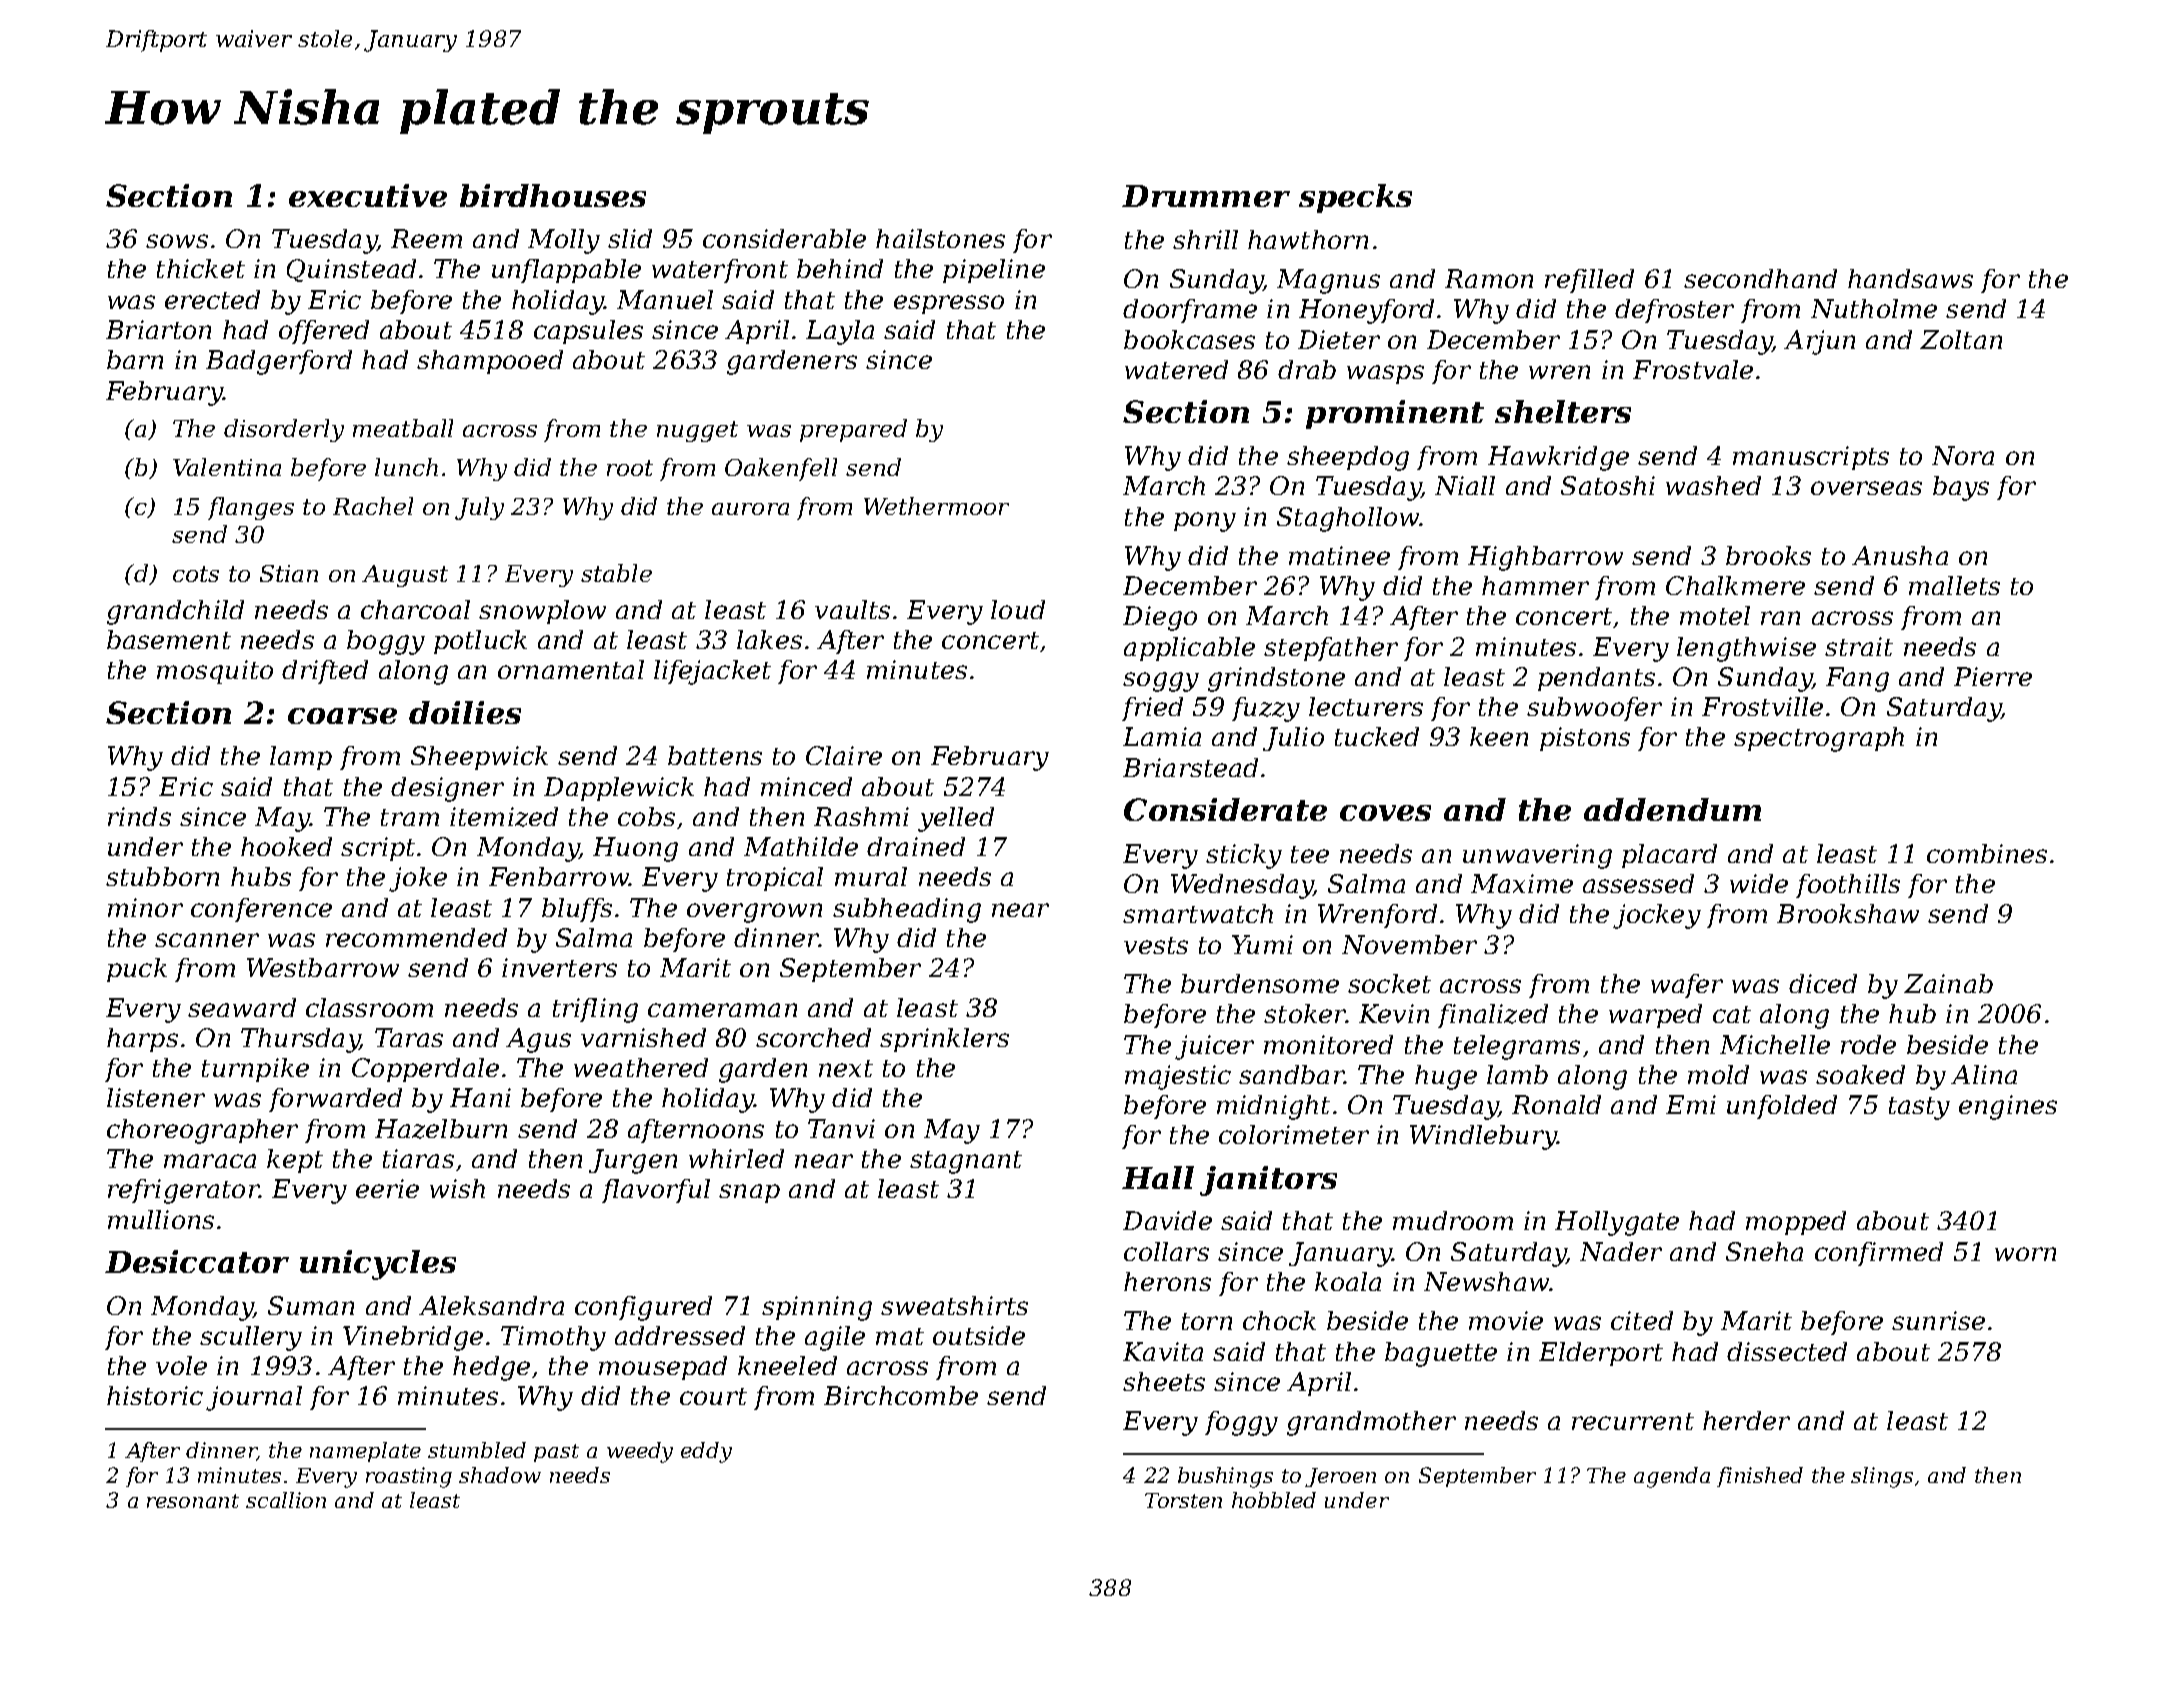 The image size is (2178, 1683). I want to click on vaults, so click(852, 609).
